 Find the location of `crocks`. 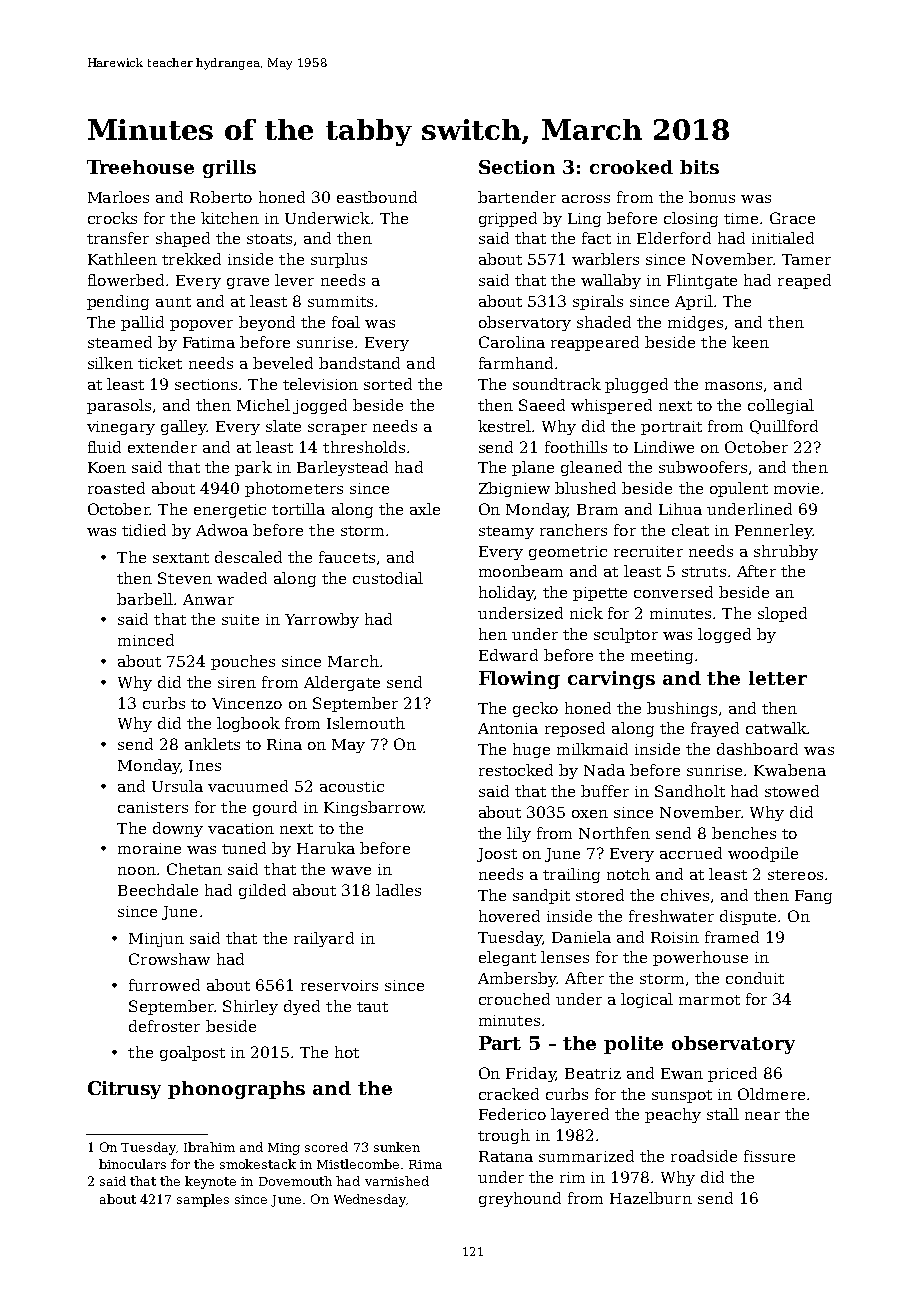

crocks is located at coordinates (112, 218).
